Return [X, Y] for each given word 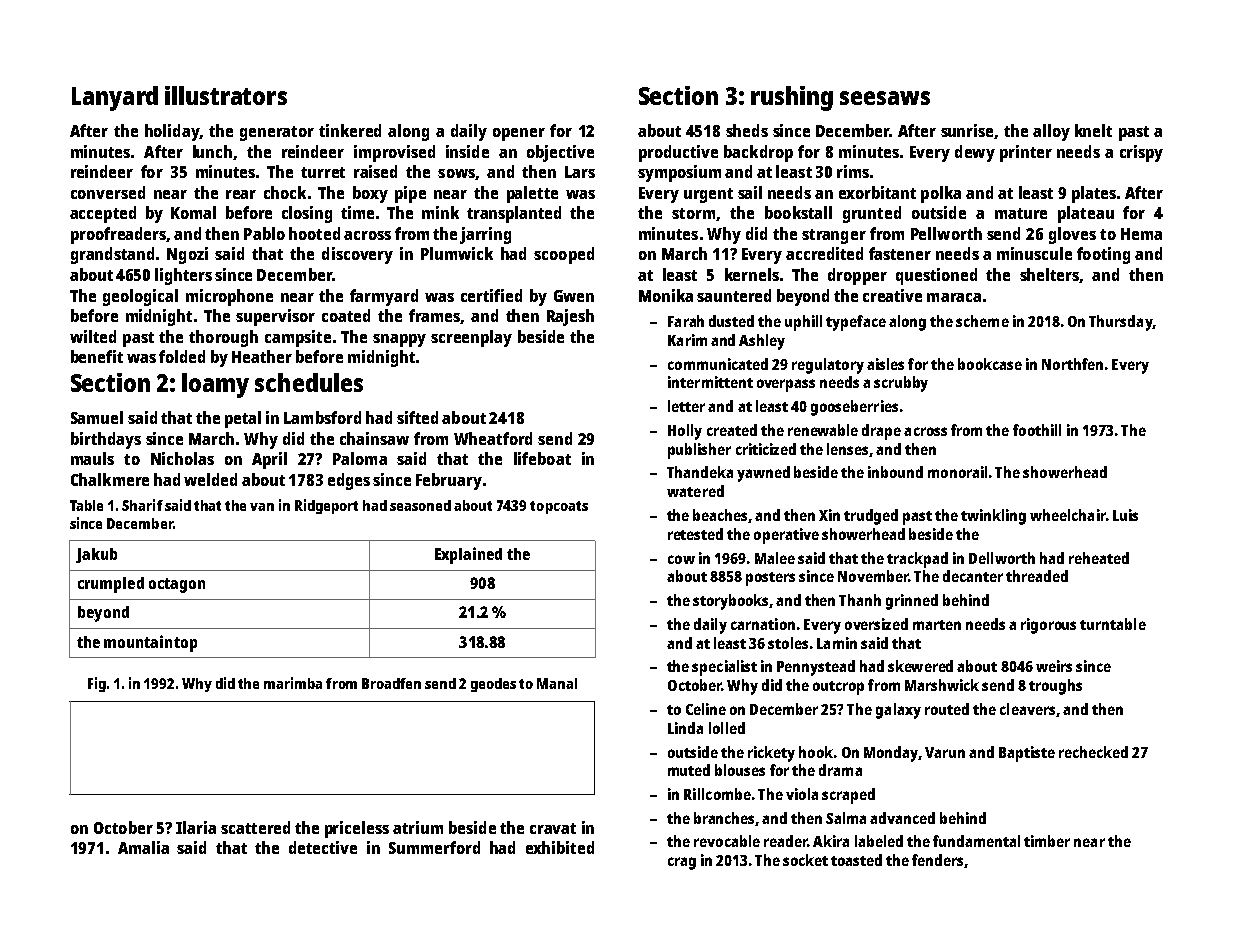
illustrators [226, 95]
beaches [721, 516]
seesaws [885, 98]
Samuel [97, 417]
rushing [792, 98]
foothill [1037, 430]
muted [689, 770]
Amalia [143, 847]
